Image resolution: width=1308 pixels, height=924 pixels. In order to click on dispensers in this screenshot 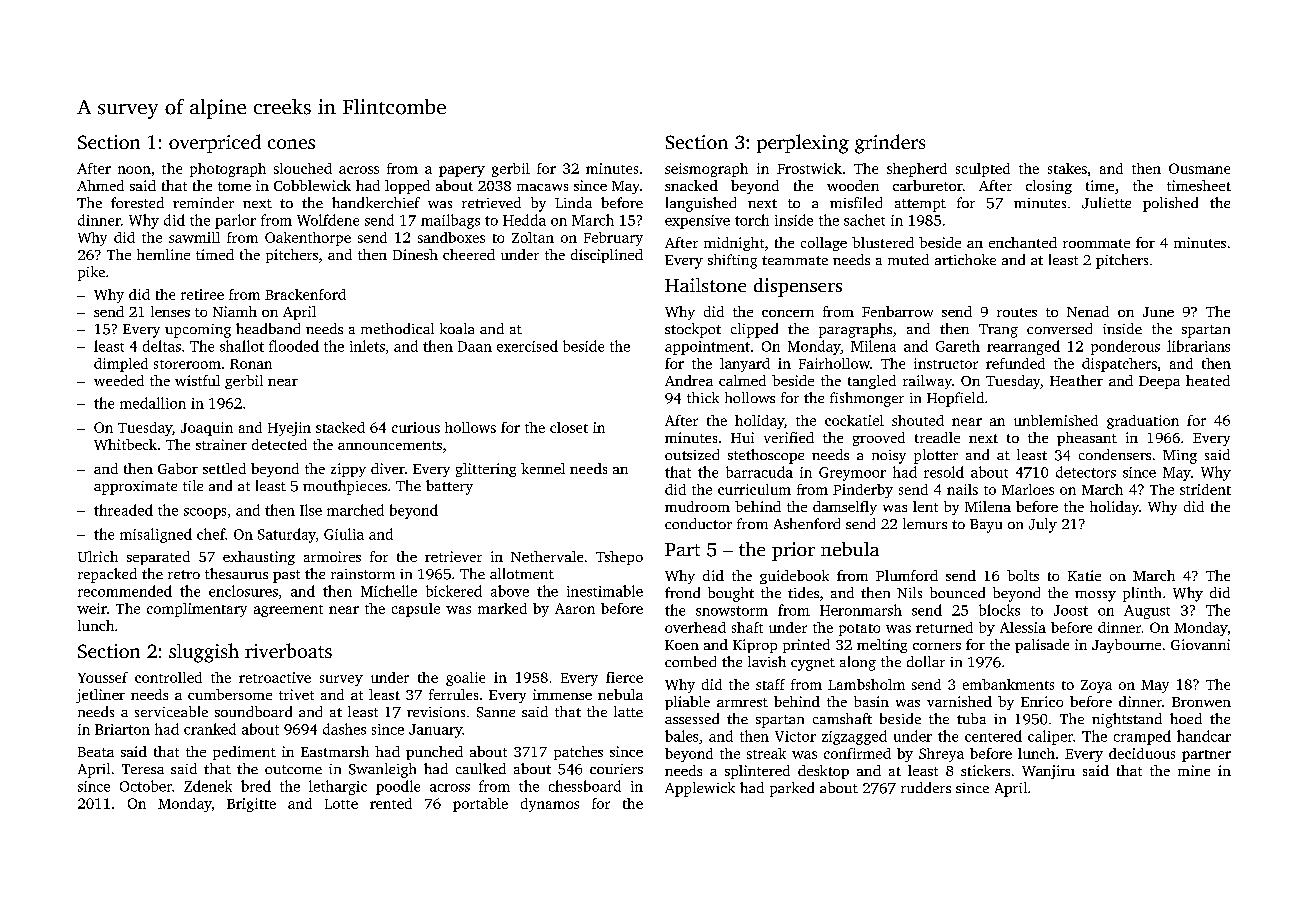, I will do `click(798, 287)`.
